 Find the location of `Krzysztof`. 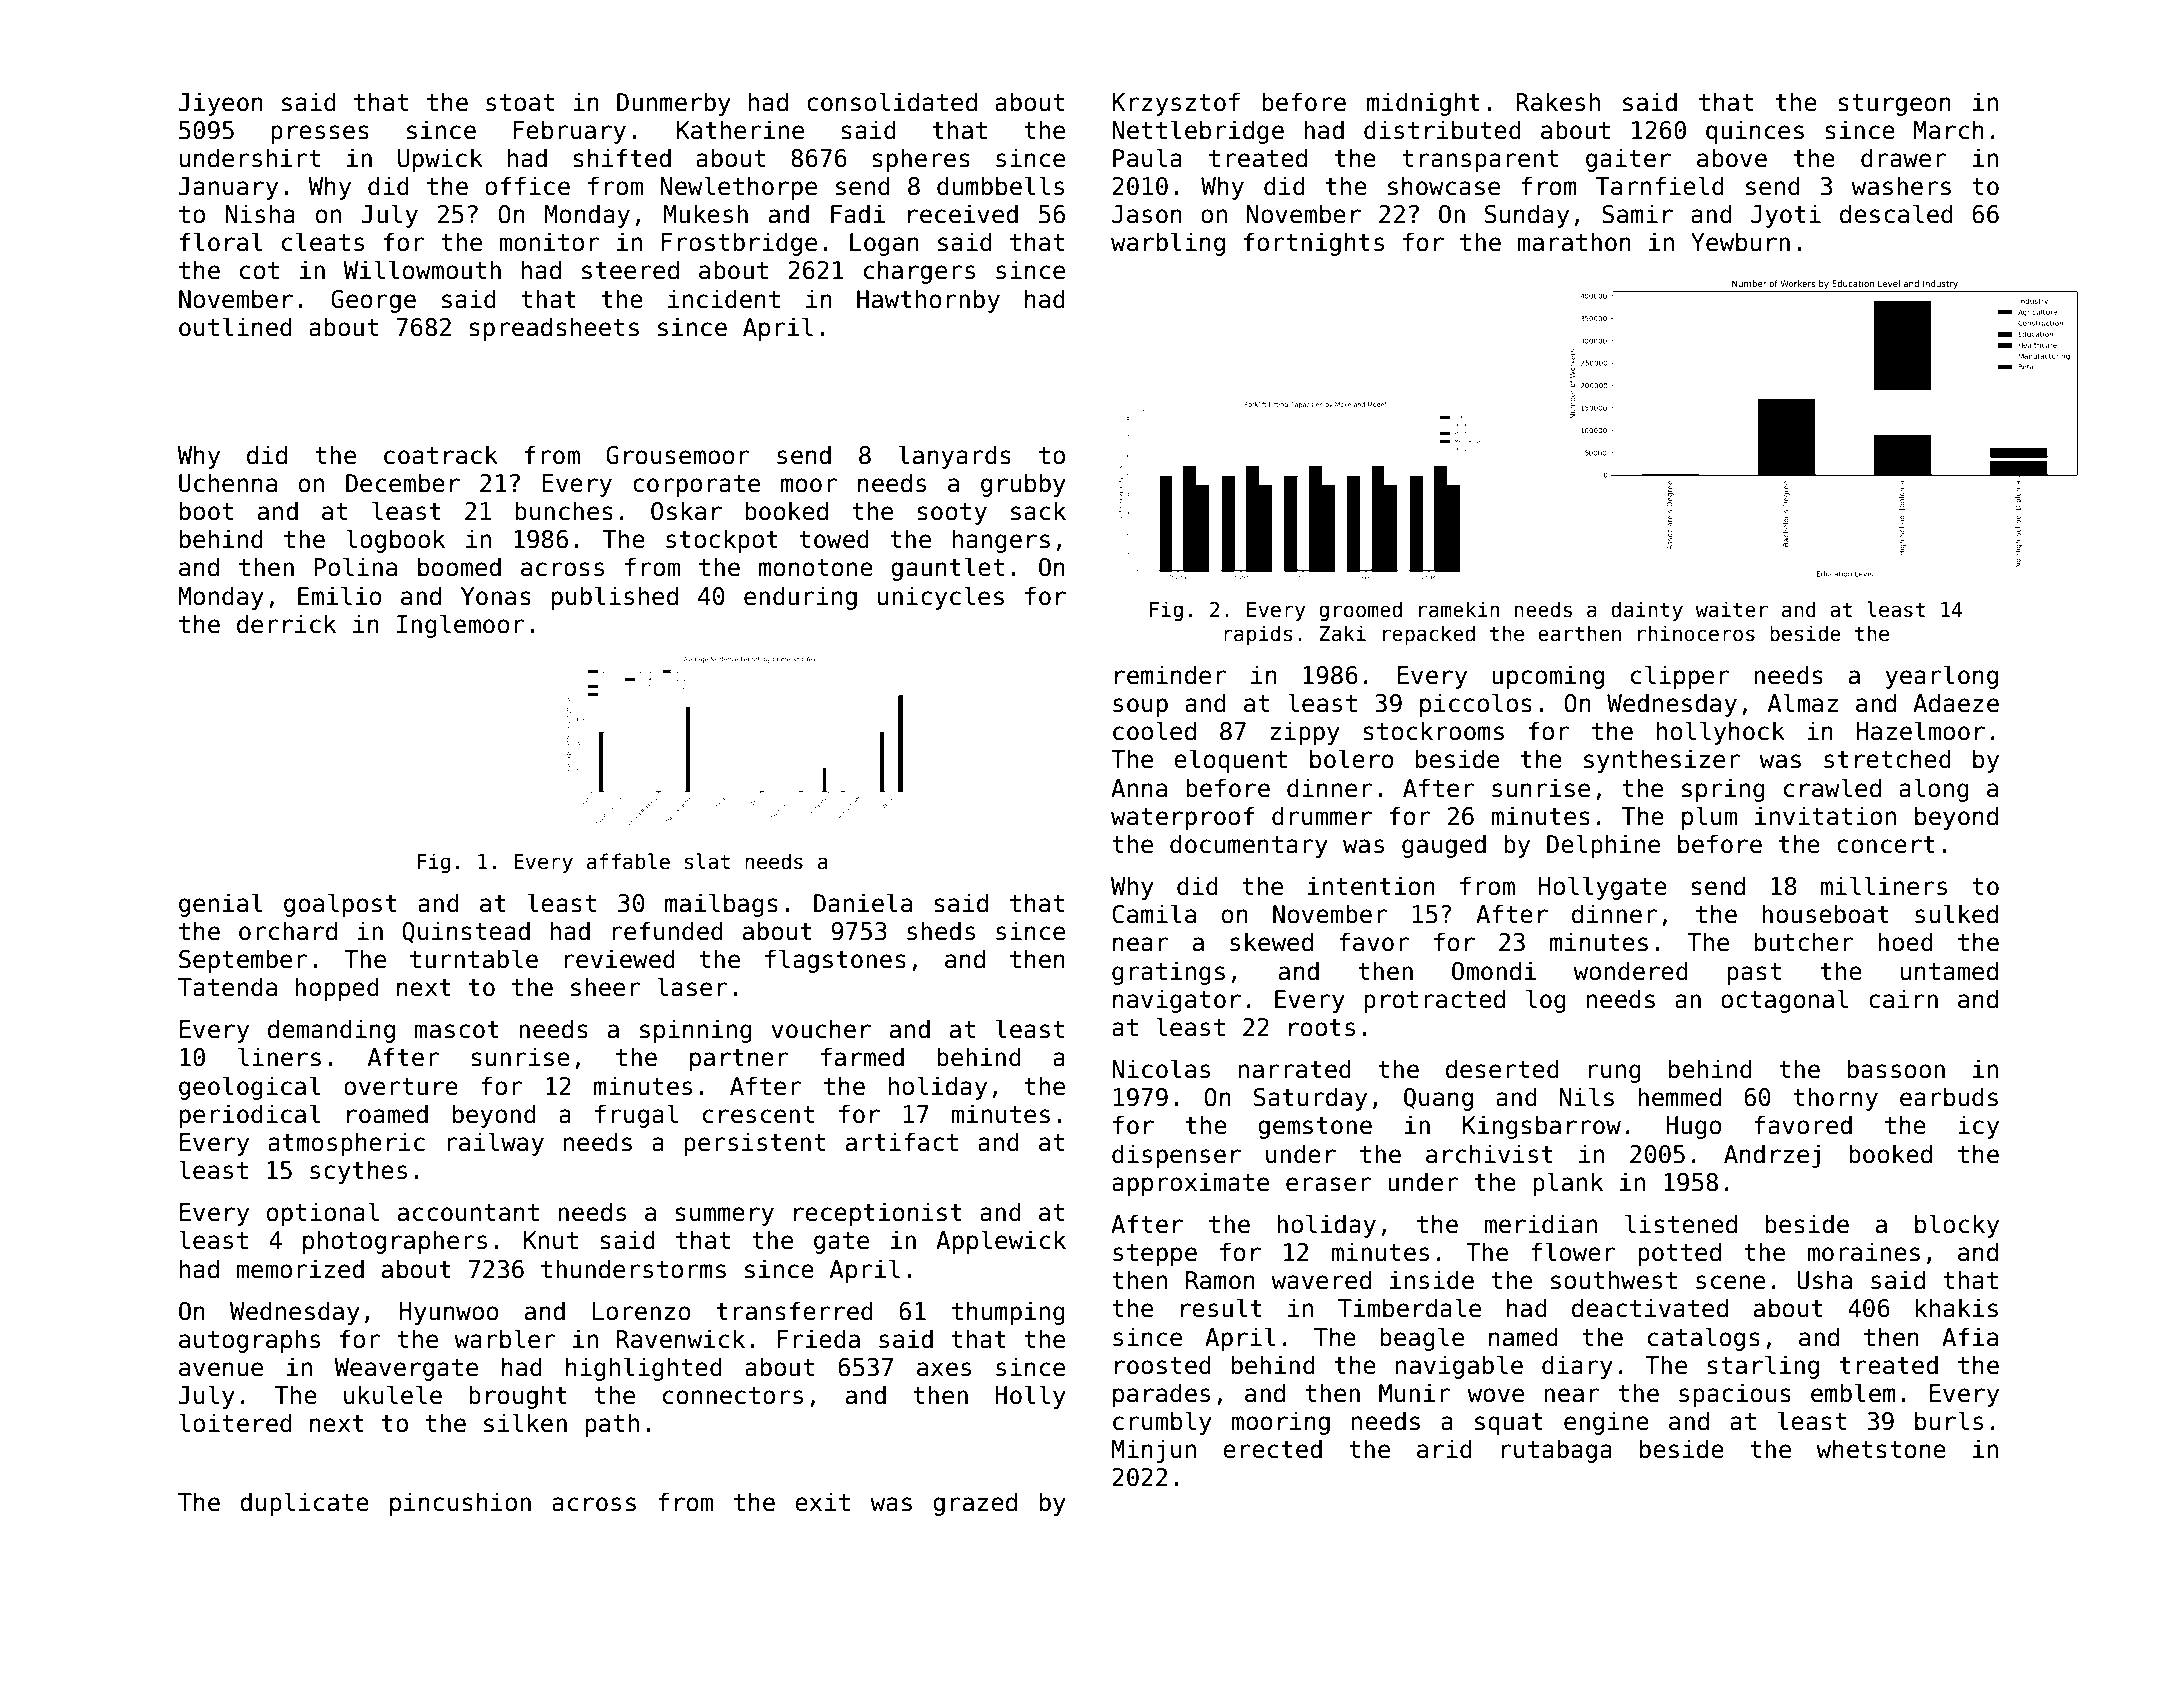

Krzysztof is located at coordinates (1176, 104).
